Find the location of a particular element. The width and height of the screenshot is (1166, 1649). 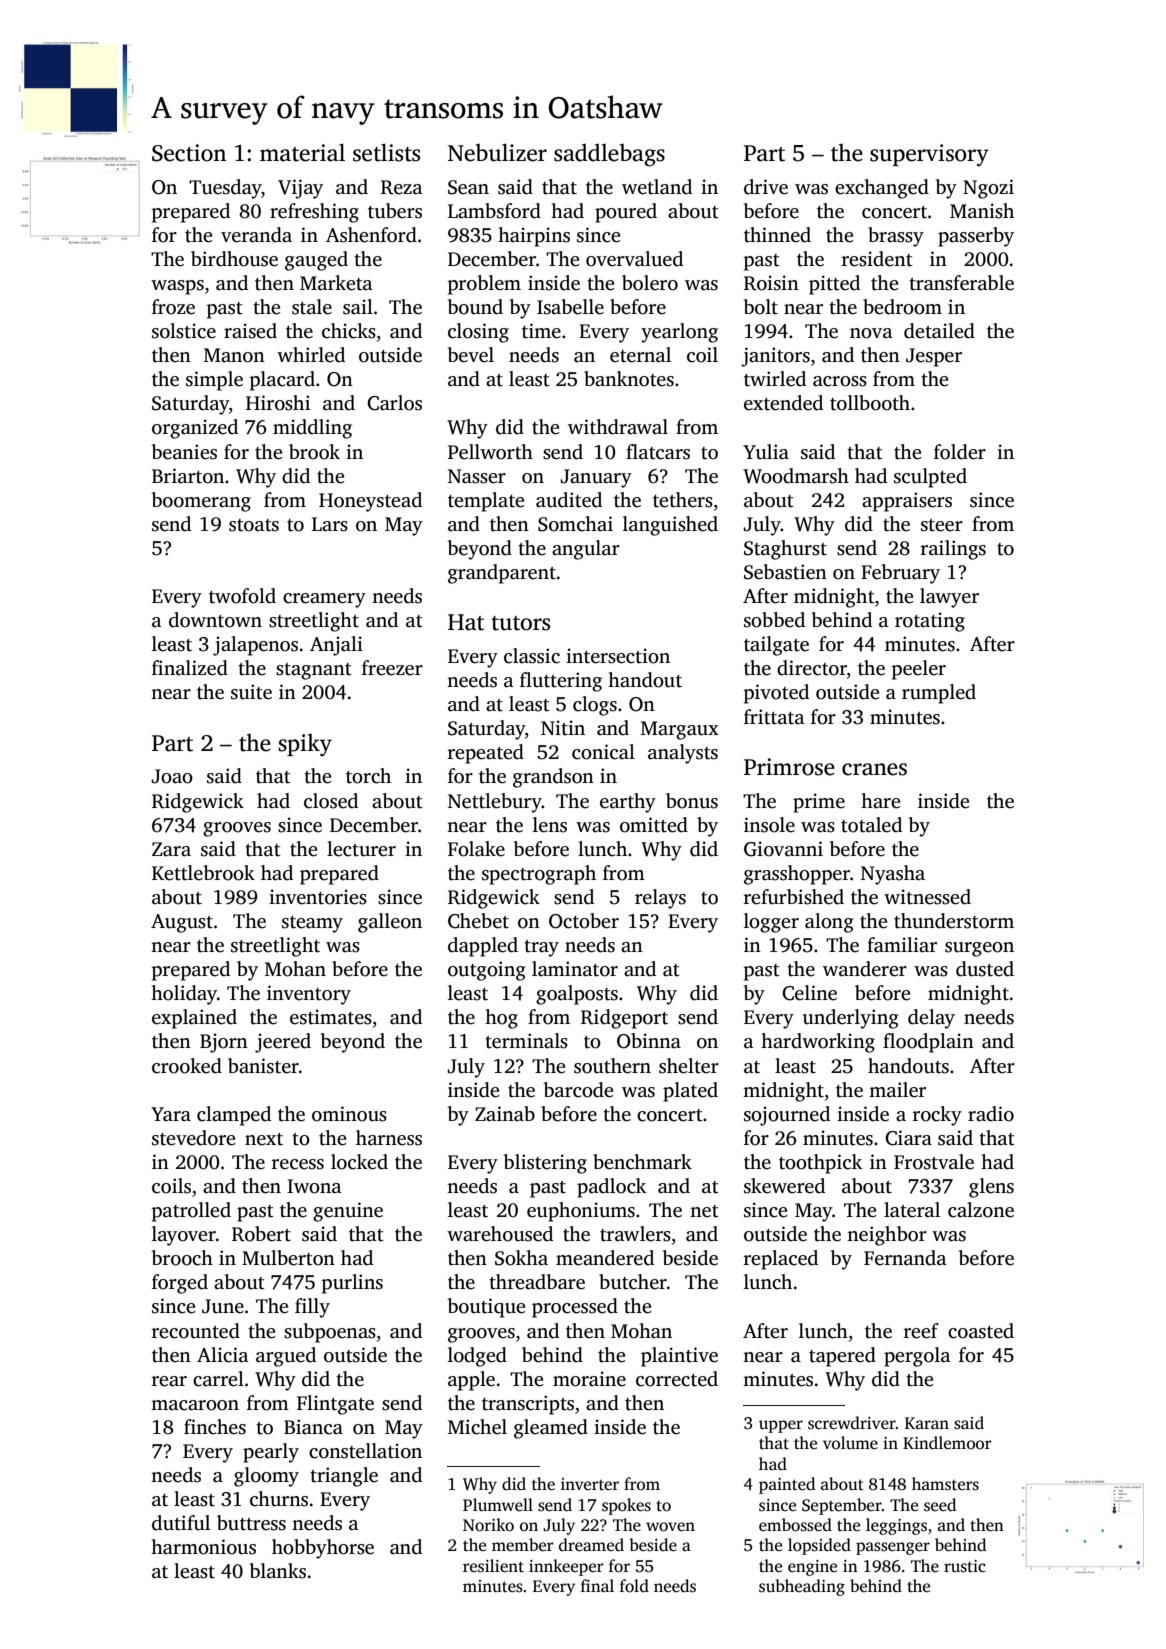

sojourned is located at coordinates (787, 1116).
